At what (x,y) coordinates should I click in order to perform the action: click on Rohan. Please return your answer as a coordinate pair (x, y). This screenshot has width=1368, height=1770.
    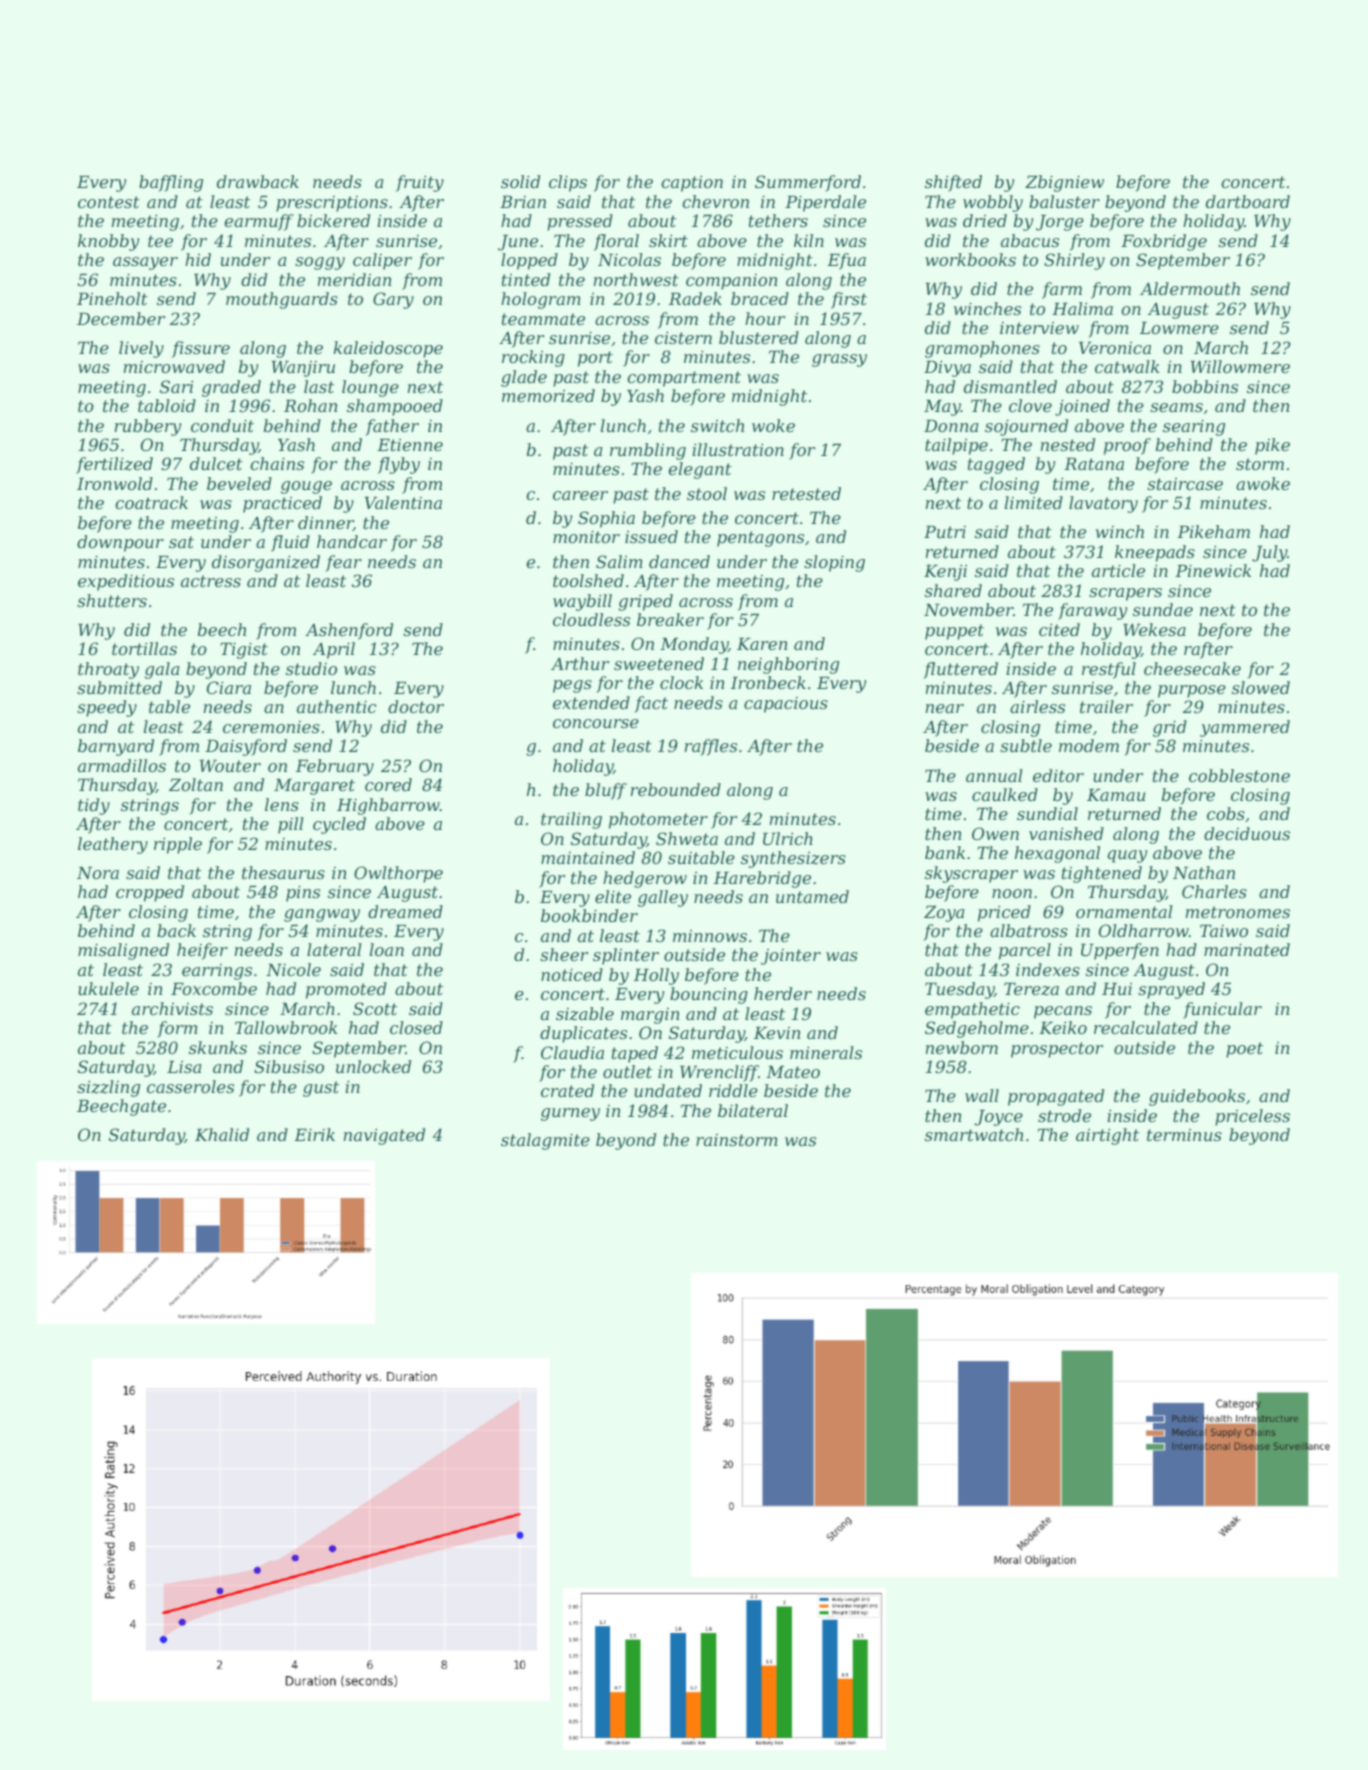
    Looking at the image, I should click on (311, 405).
